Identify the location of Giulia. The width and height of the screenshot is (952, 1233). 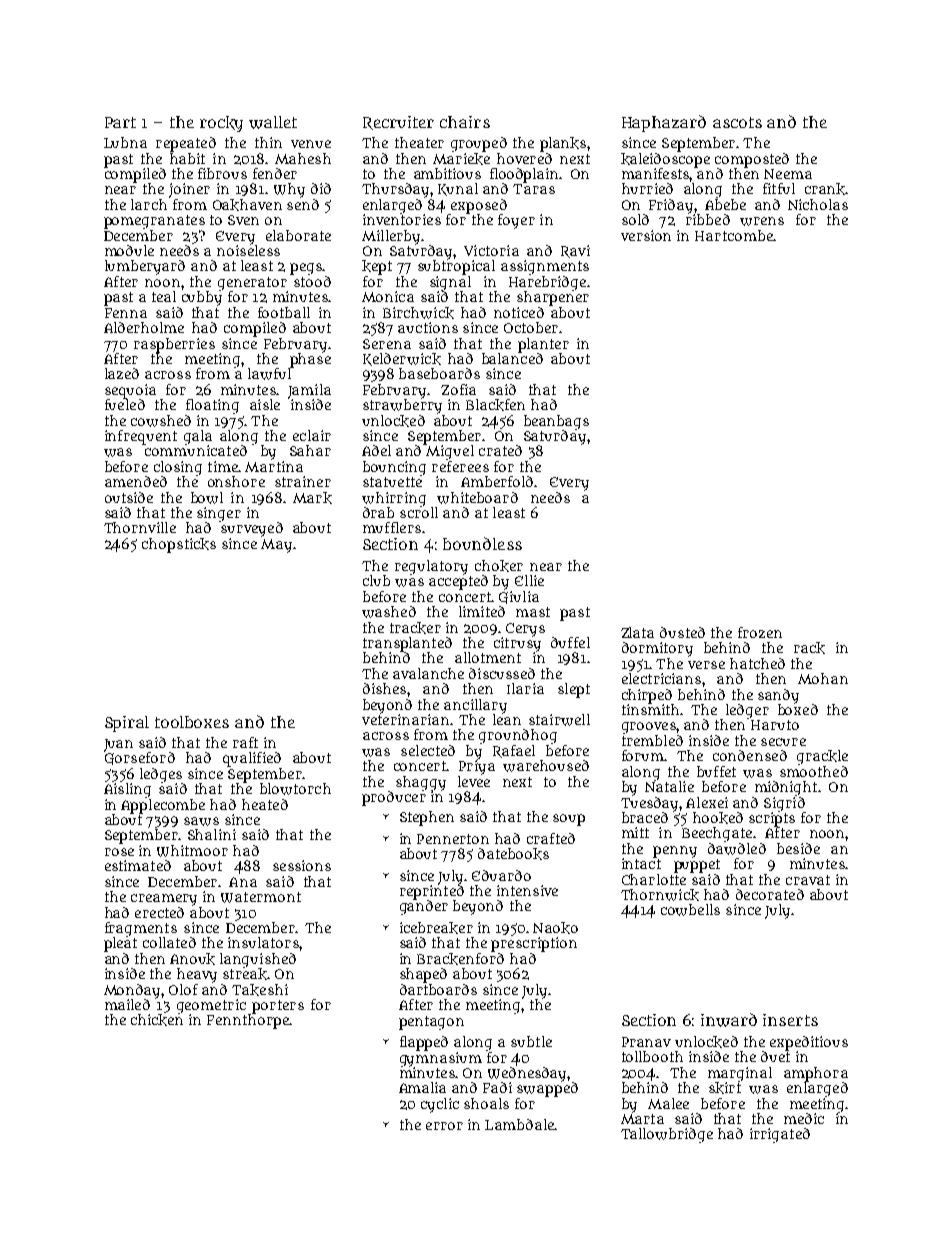
(519, 597).
